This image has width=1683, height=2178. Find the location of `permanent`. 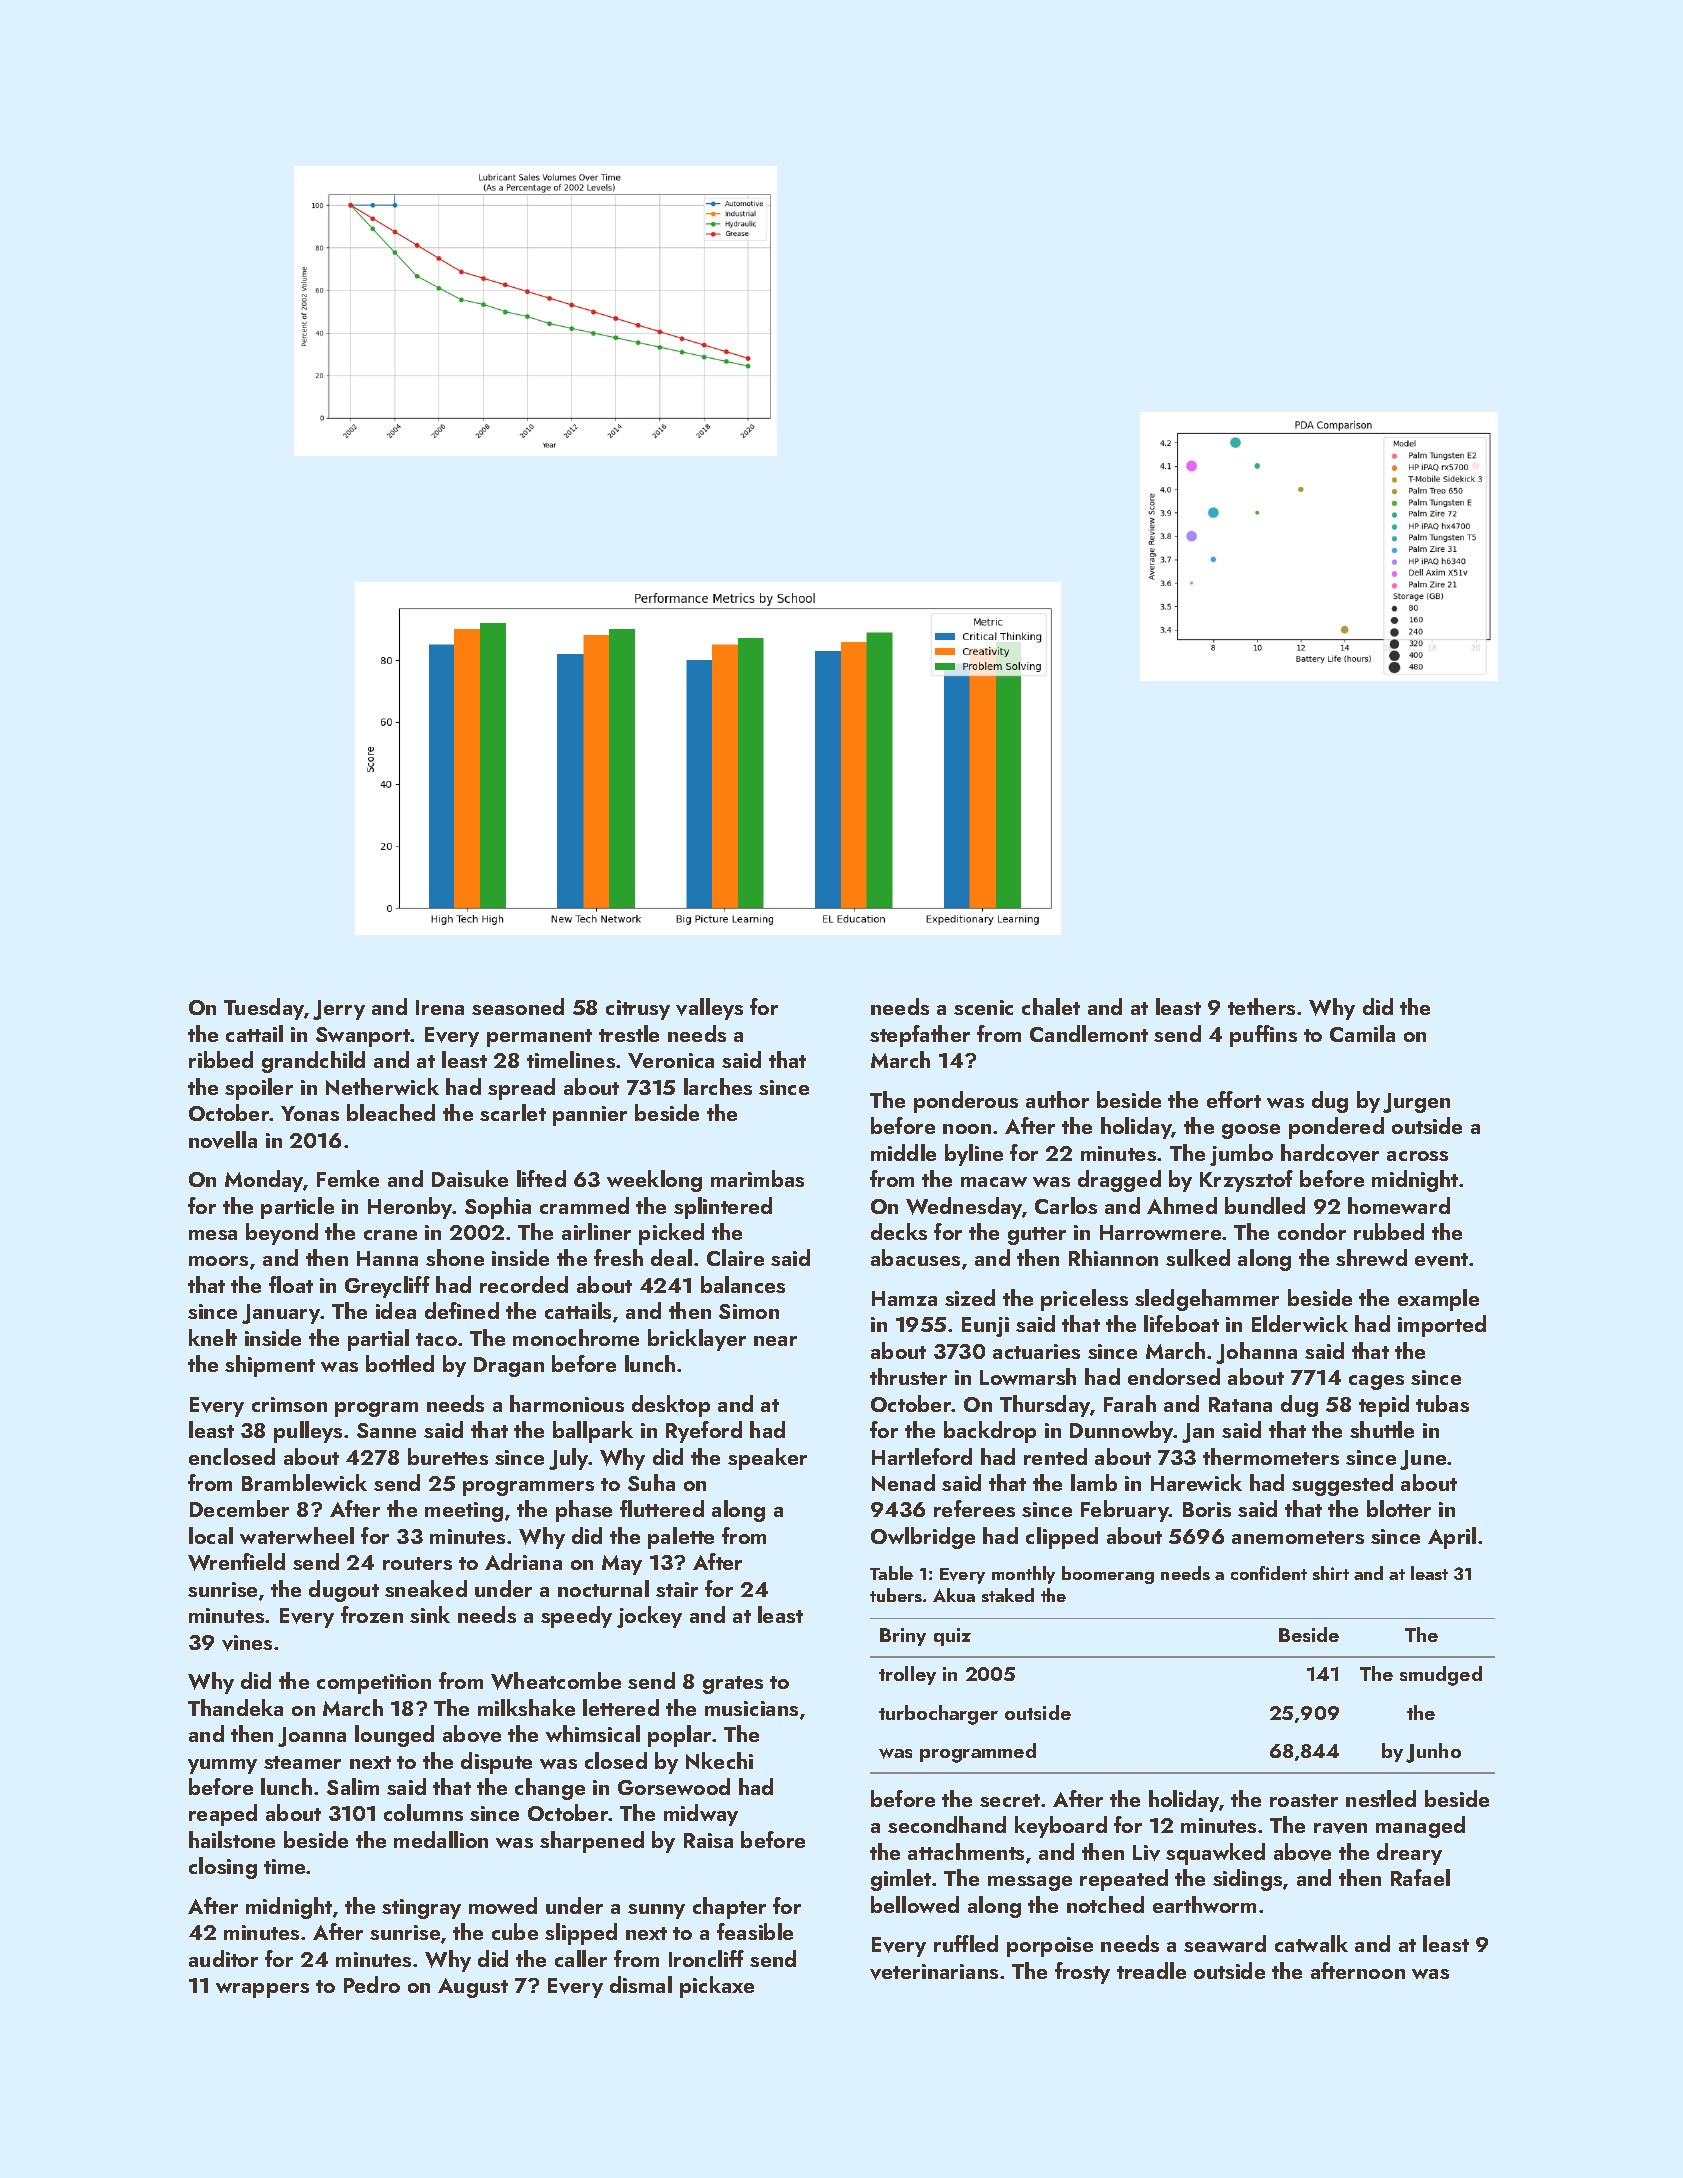

permanent is located at coordinates (539, 1038).
